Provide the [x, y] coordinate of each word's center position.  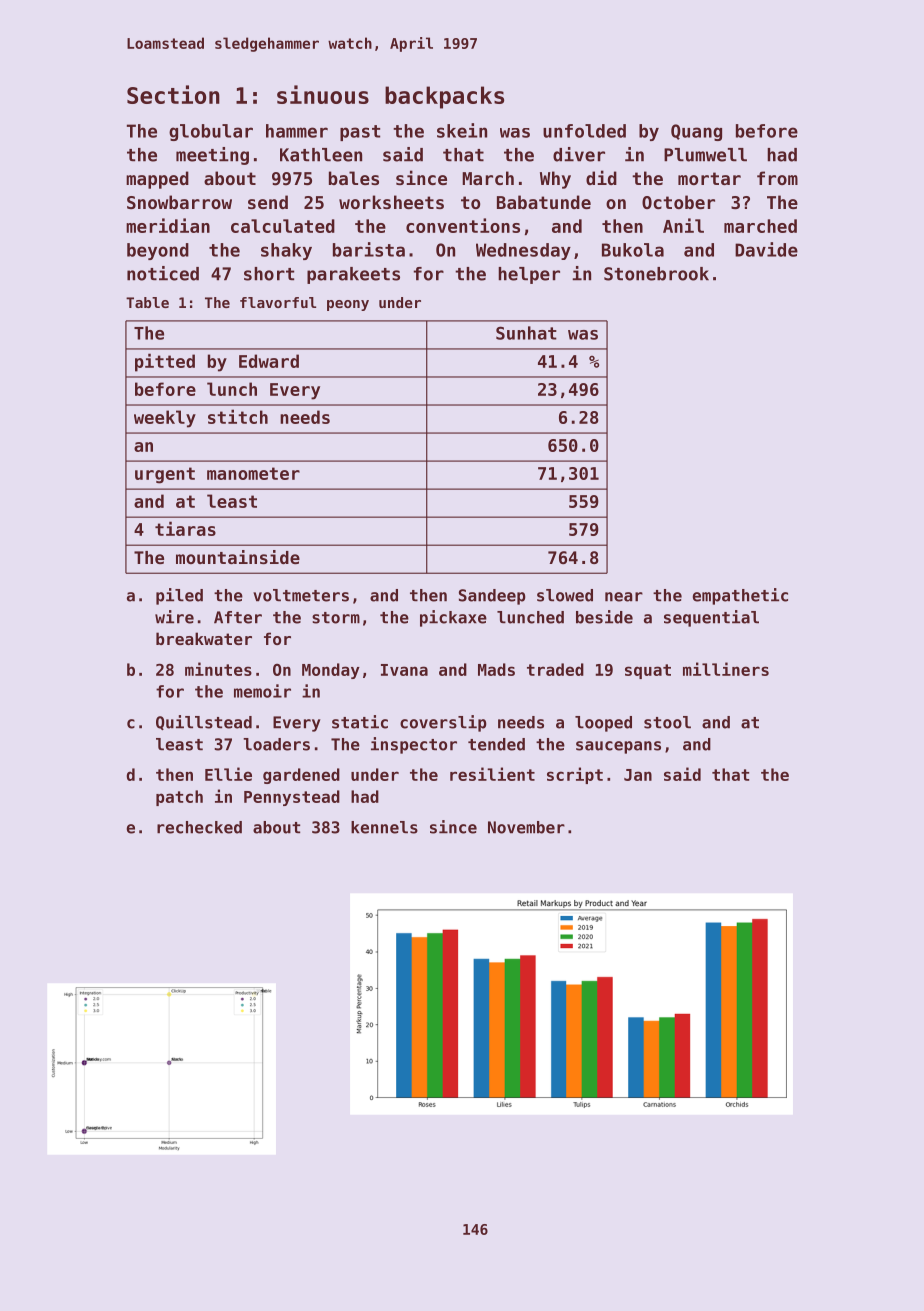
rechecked [199, 827]
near [624, 597]
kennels [384, 827]
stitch [238, 416]
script [575, 775]
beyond [158, 251]
